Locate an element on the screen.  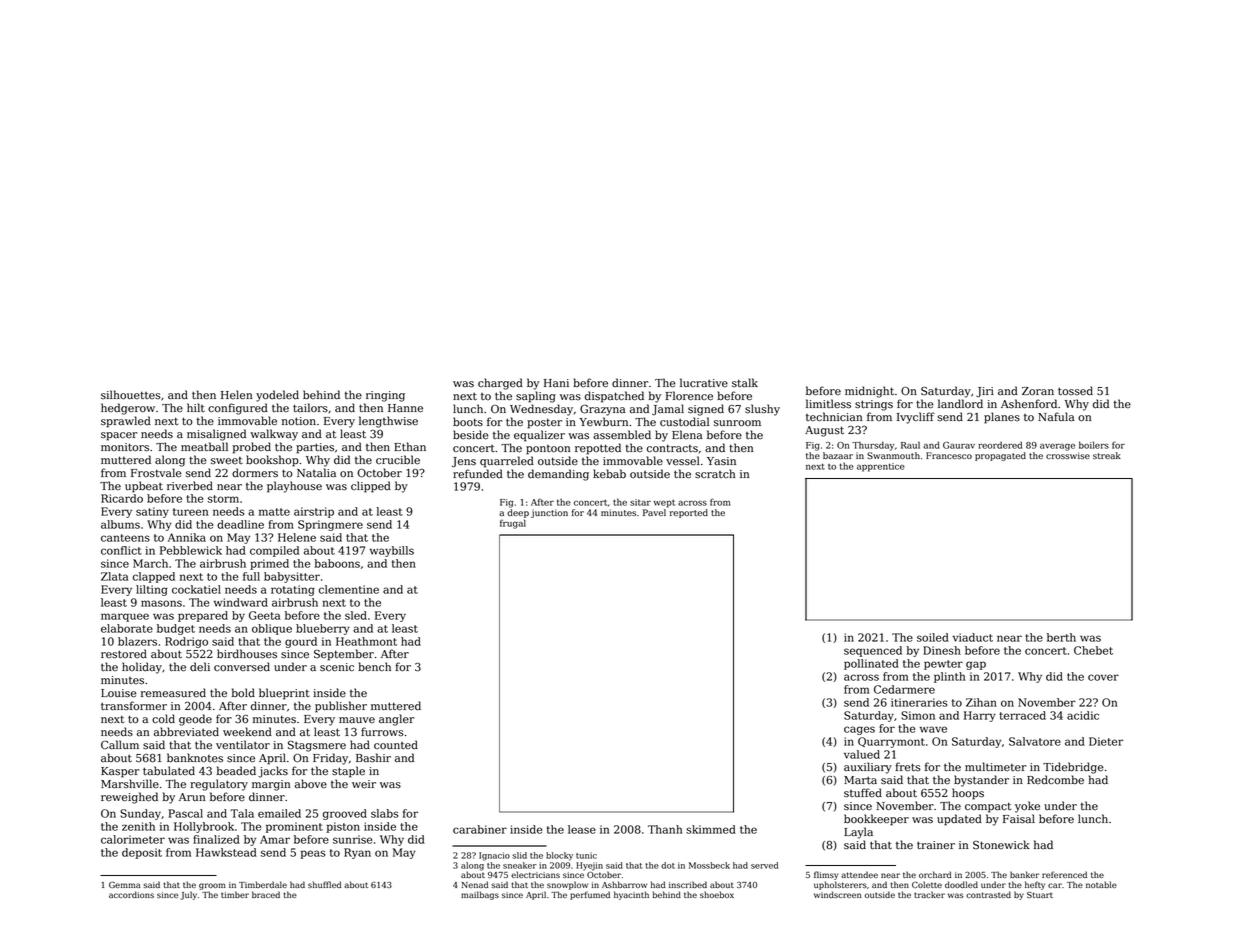
Hani is located at coordinates (556, 383).
